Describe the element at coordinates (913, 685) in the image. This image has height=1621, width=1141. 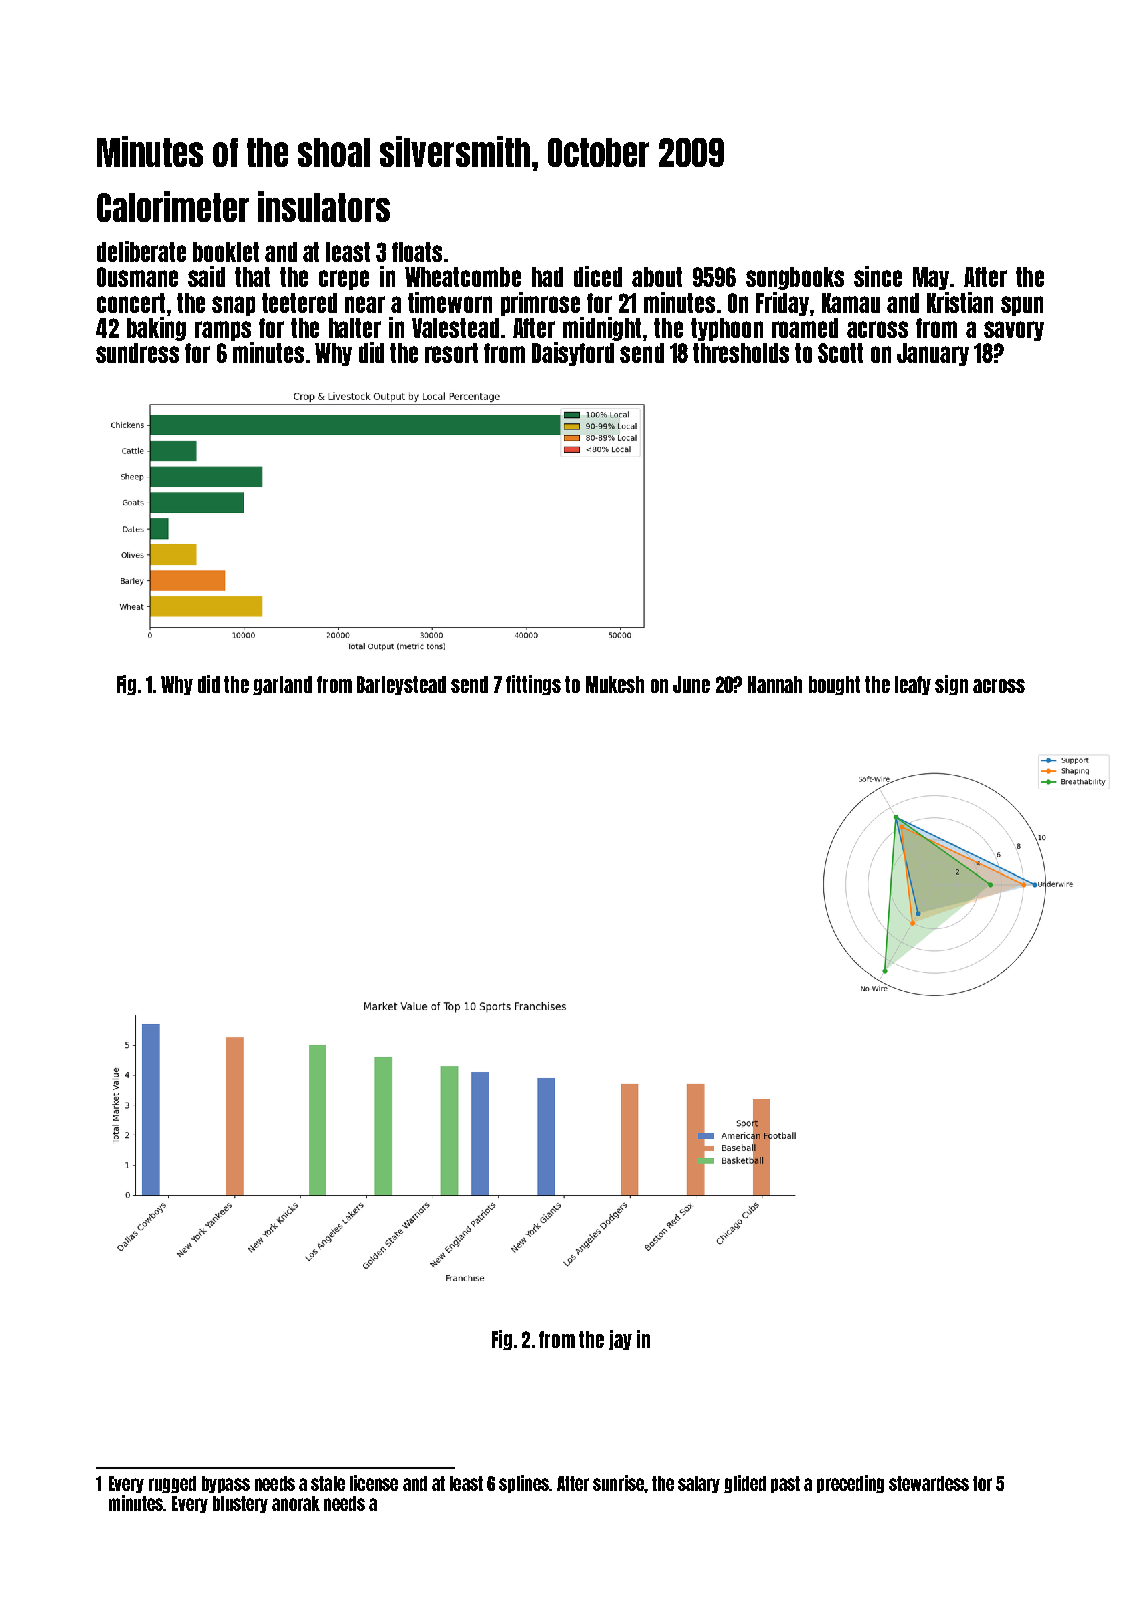
I see `leafy` at that location.
